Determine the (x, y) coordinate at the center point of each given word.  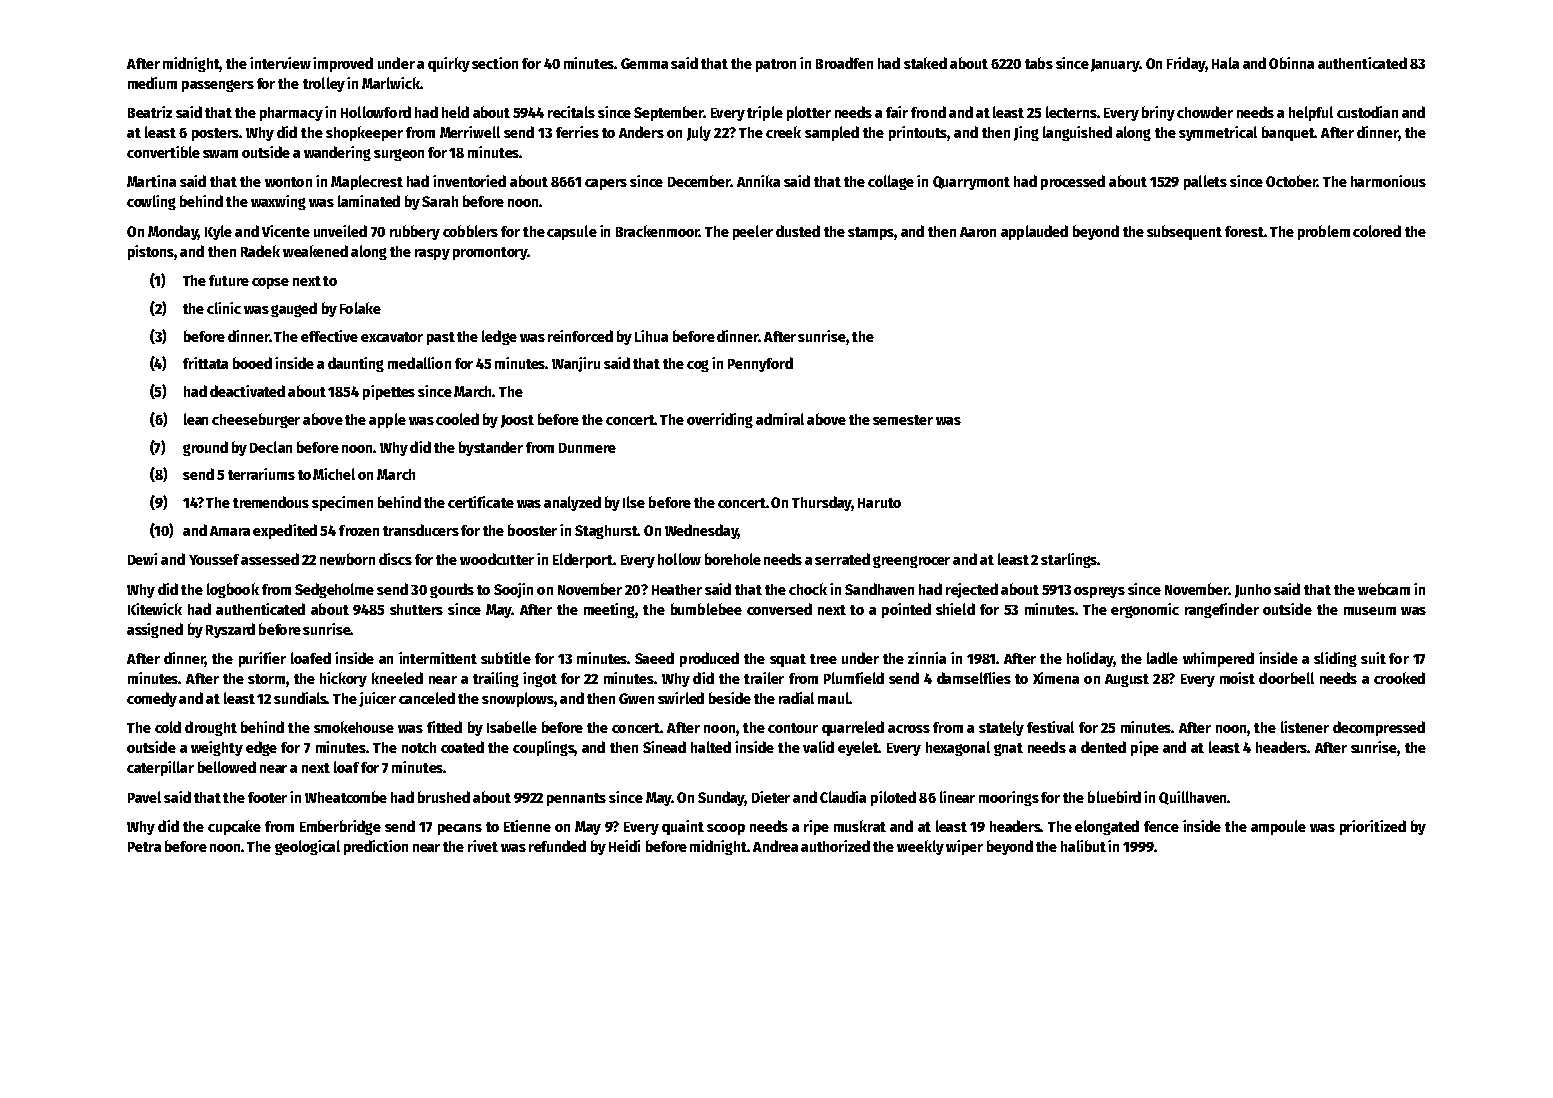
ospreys (1099, 592)
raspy (432, 254)
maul (833, 698)
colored (1377, 231)
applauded (1034, 232)
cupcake (234, 827)
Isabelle (512, 727)
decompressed (1379, 728)
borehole (733, 559)
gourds (452, 590)
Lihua (651, 336)
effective (329, 336)
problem (1324, 232)
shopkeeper (364, 133)
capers (606, 184)
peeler (753, 232)
